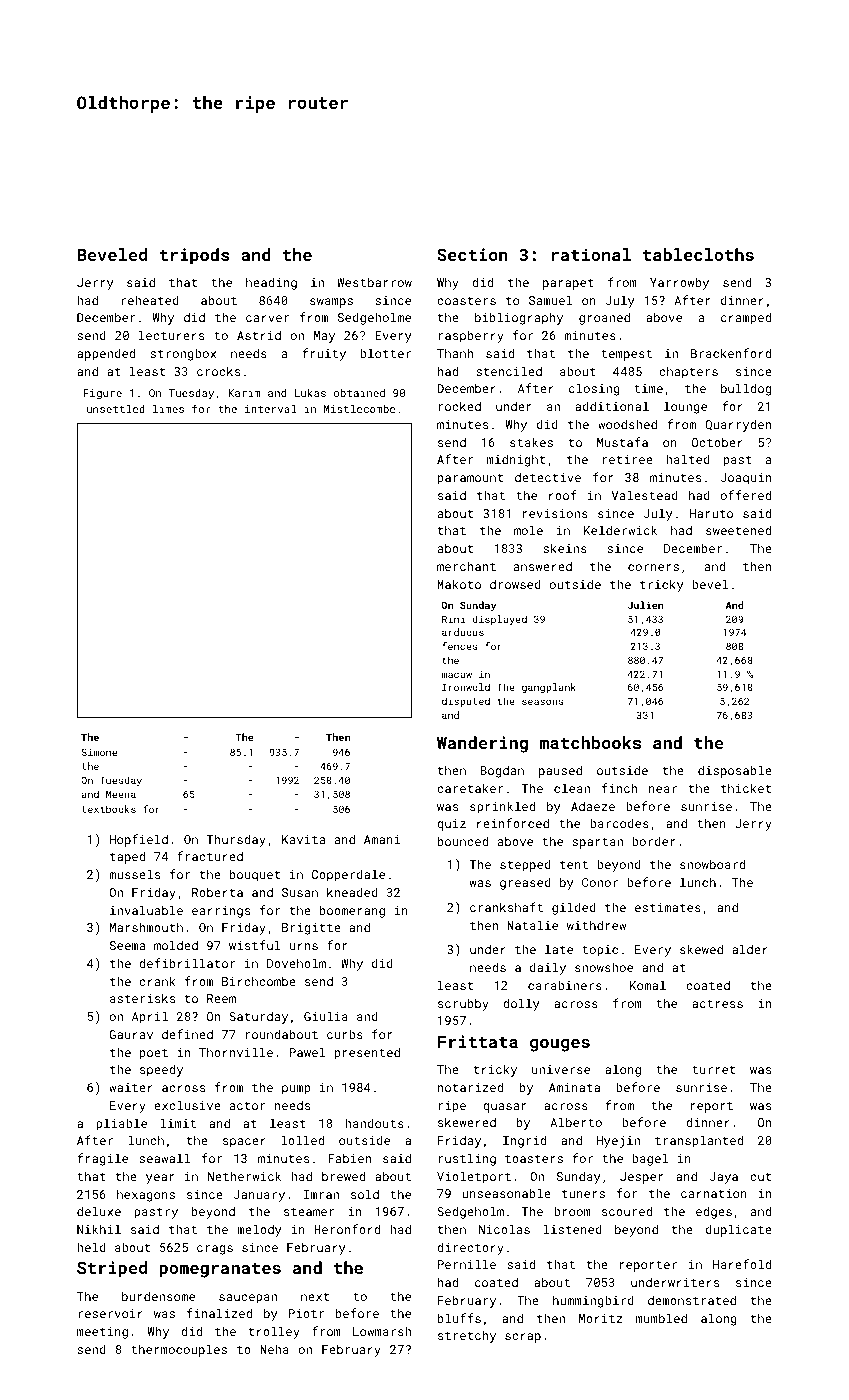 Image resolution: width=849 pixels, height=1400 pixels. Describe the element at coordinates (274, 1349) in the document. I see `Neha` at that location.
